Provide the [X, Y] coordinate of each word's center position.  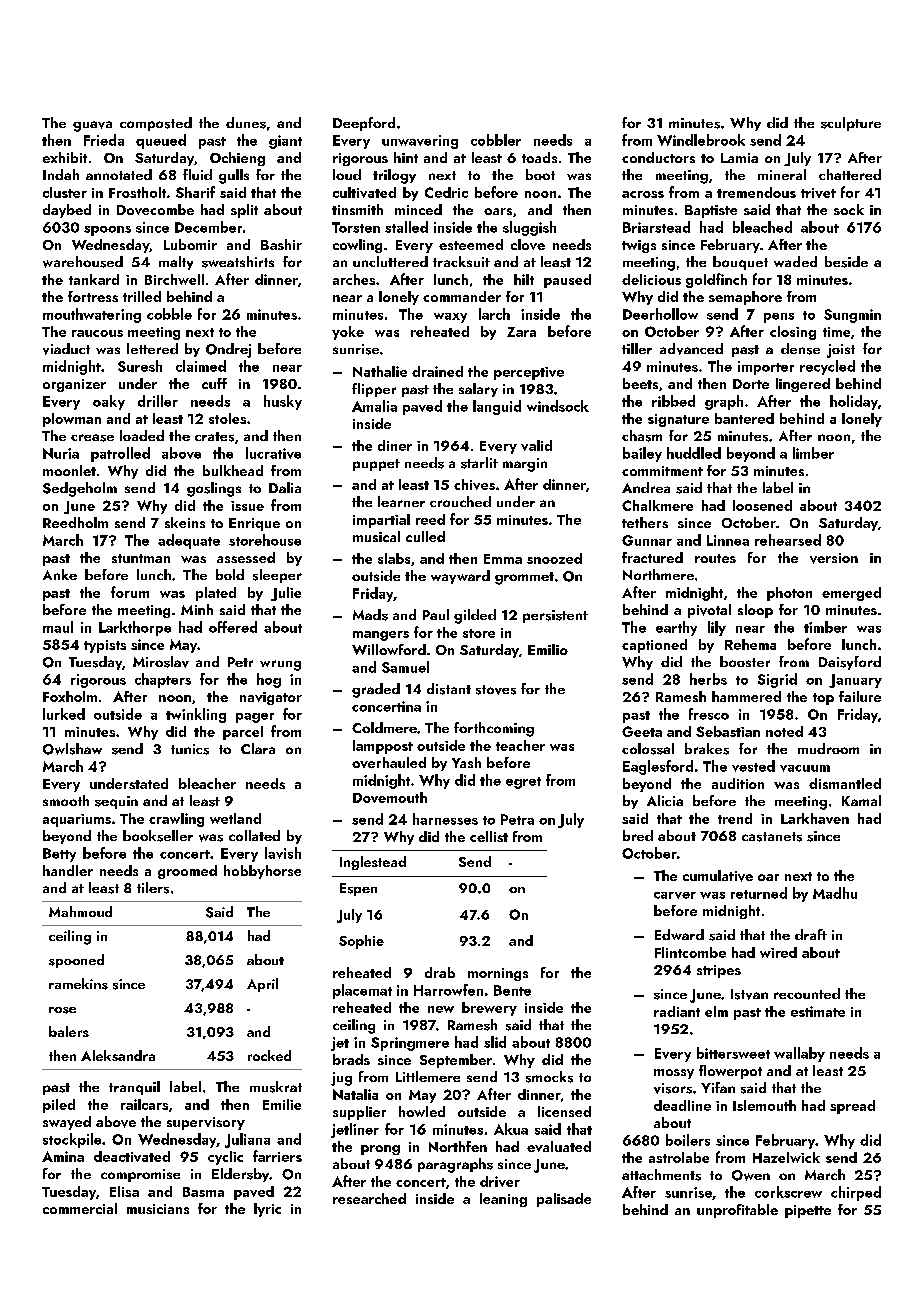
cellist [489, 836]
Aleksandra [118, 1055]
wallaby [799, 1054]
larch [494, 314]
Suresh [140, 366]
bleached [762, 227]
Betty [59, 855]
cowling [357, 246]
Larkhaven [815, 818]
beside [846, 262]
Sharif [195, 192]
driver [500, 1181]
